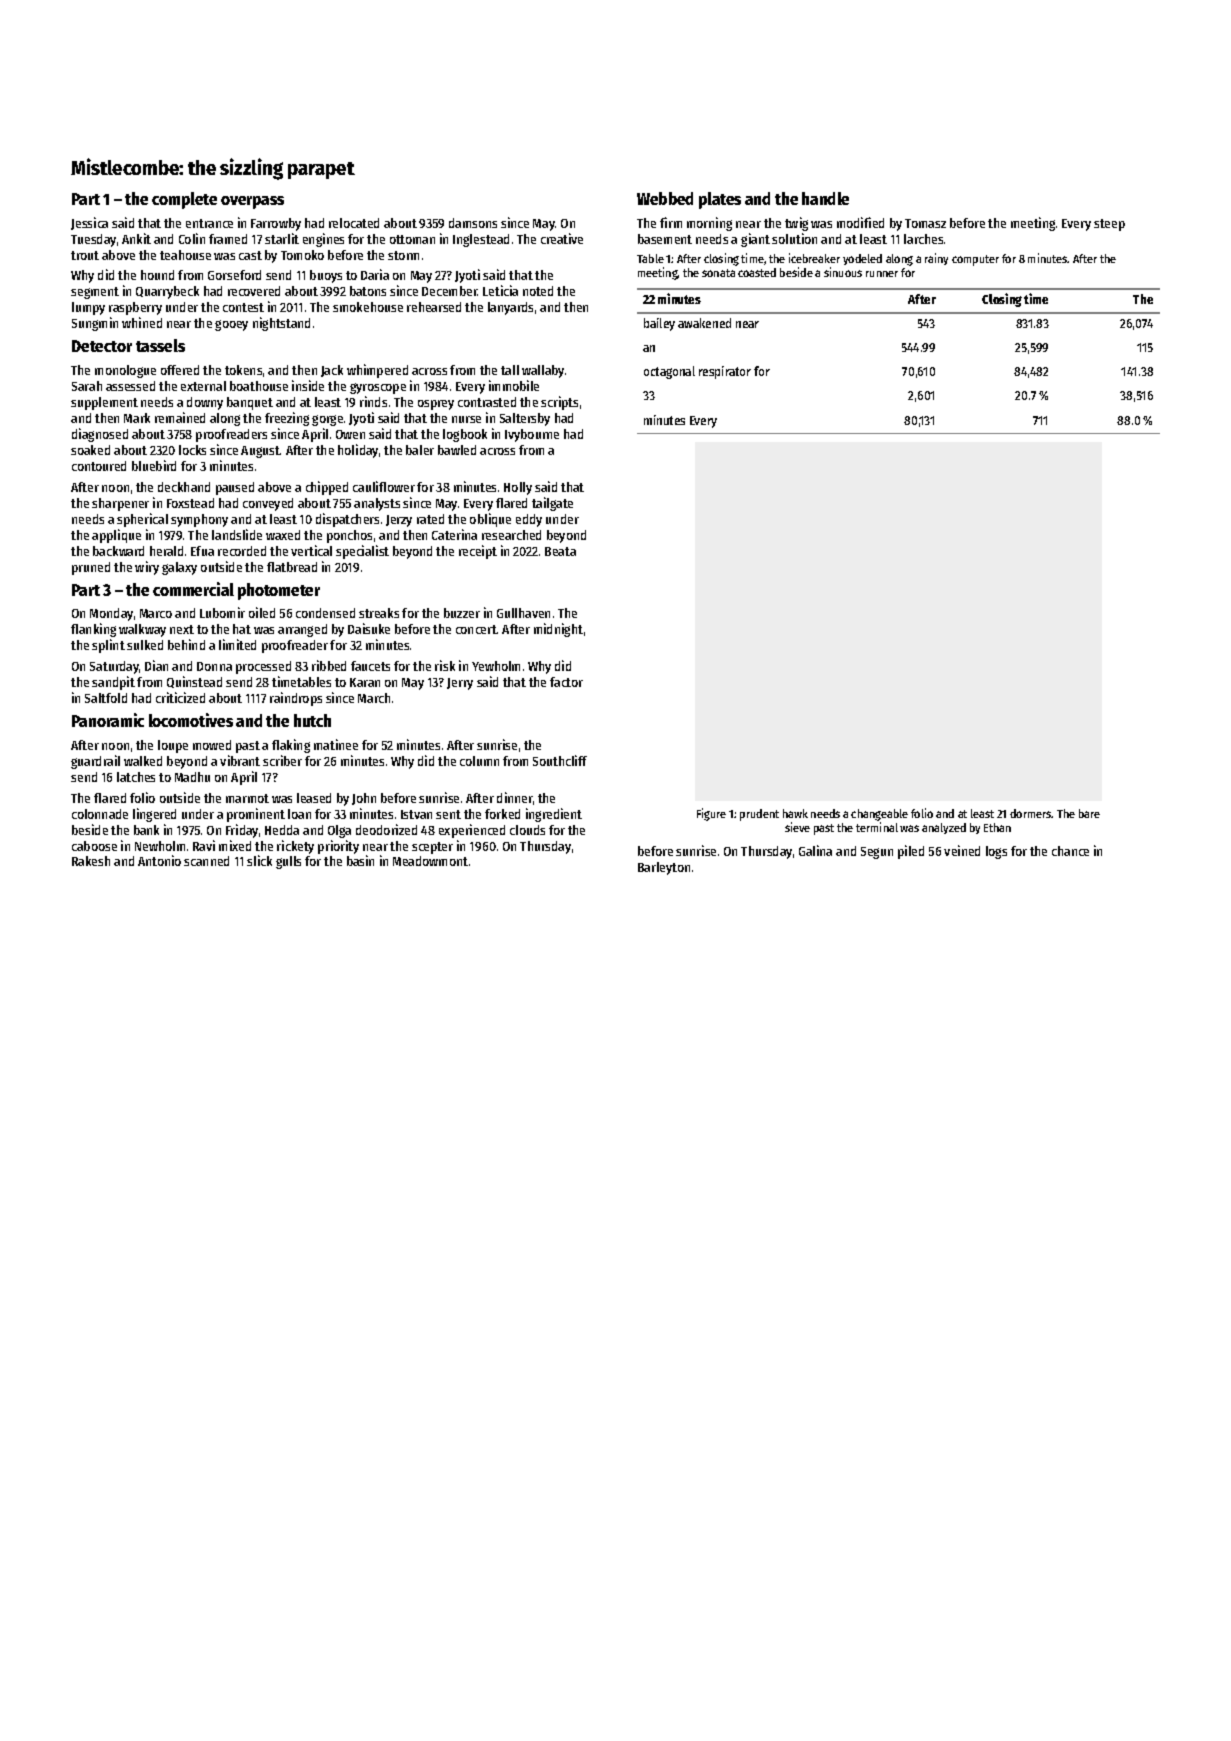 This screenshot has height=1741, width=1231. Describe the element at coordinates (460, 684) in the screenshot. I see `Jerry` at that location.
